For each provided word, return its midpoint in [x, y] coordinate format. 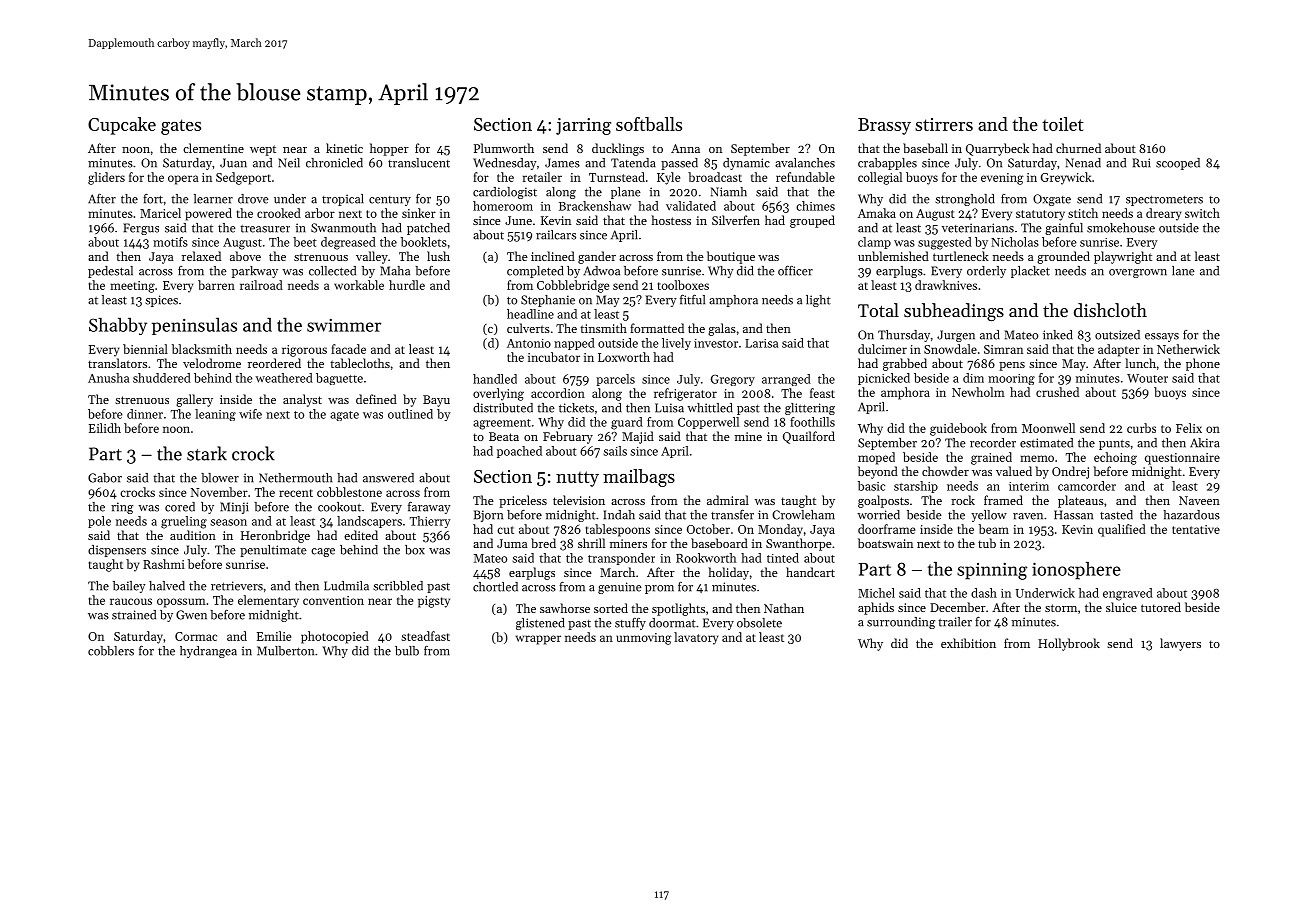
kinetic [344, 148]
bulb [407, 651]
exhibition [968, 643]
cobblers [111, 651]
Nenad [1083, 163]
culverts [528, 328]
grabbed [905, 364]
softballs [649, 124]
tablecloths [360, 363]
